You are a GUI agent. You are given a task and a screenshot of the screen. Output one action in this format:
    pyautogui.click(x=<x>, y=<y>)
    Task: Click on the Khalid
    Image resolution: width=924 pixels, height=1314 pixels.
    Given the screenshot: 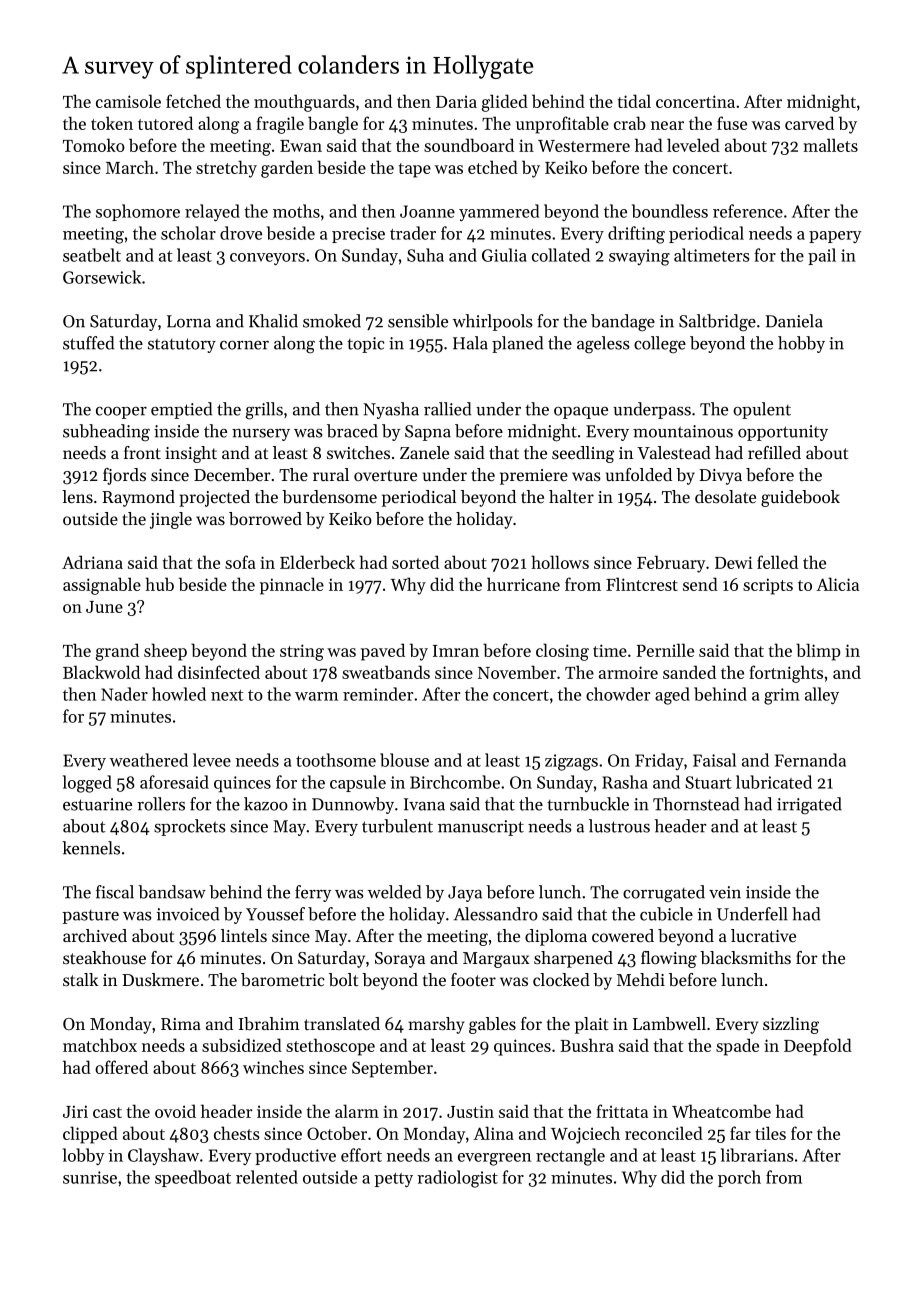 What is the action you would take?
    pyautogui.click(x=273, y=321)
